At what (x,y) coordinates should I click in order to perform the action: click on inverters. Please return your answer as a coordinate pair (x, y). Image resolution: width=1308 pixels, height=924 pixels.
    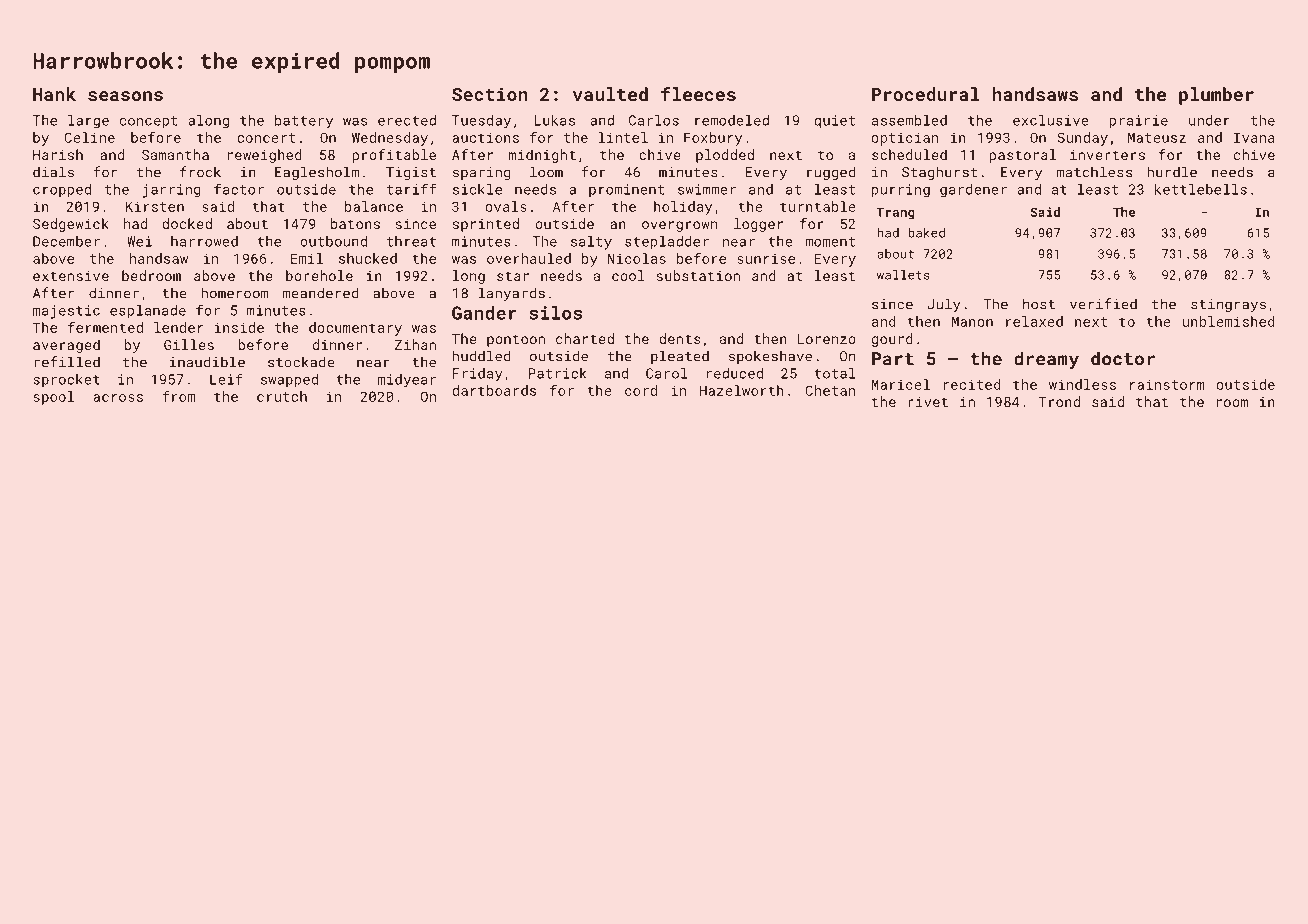
    Looking at the image, I should click on (1107, 155).
